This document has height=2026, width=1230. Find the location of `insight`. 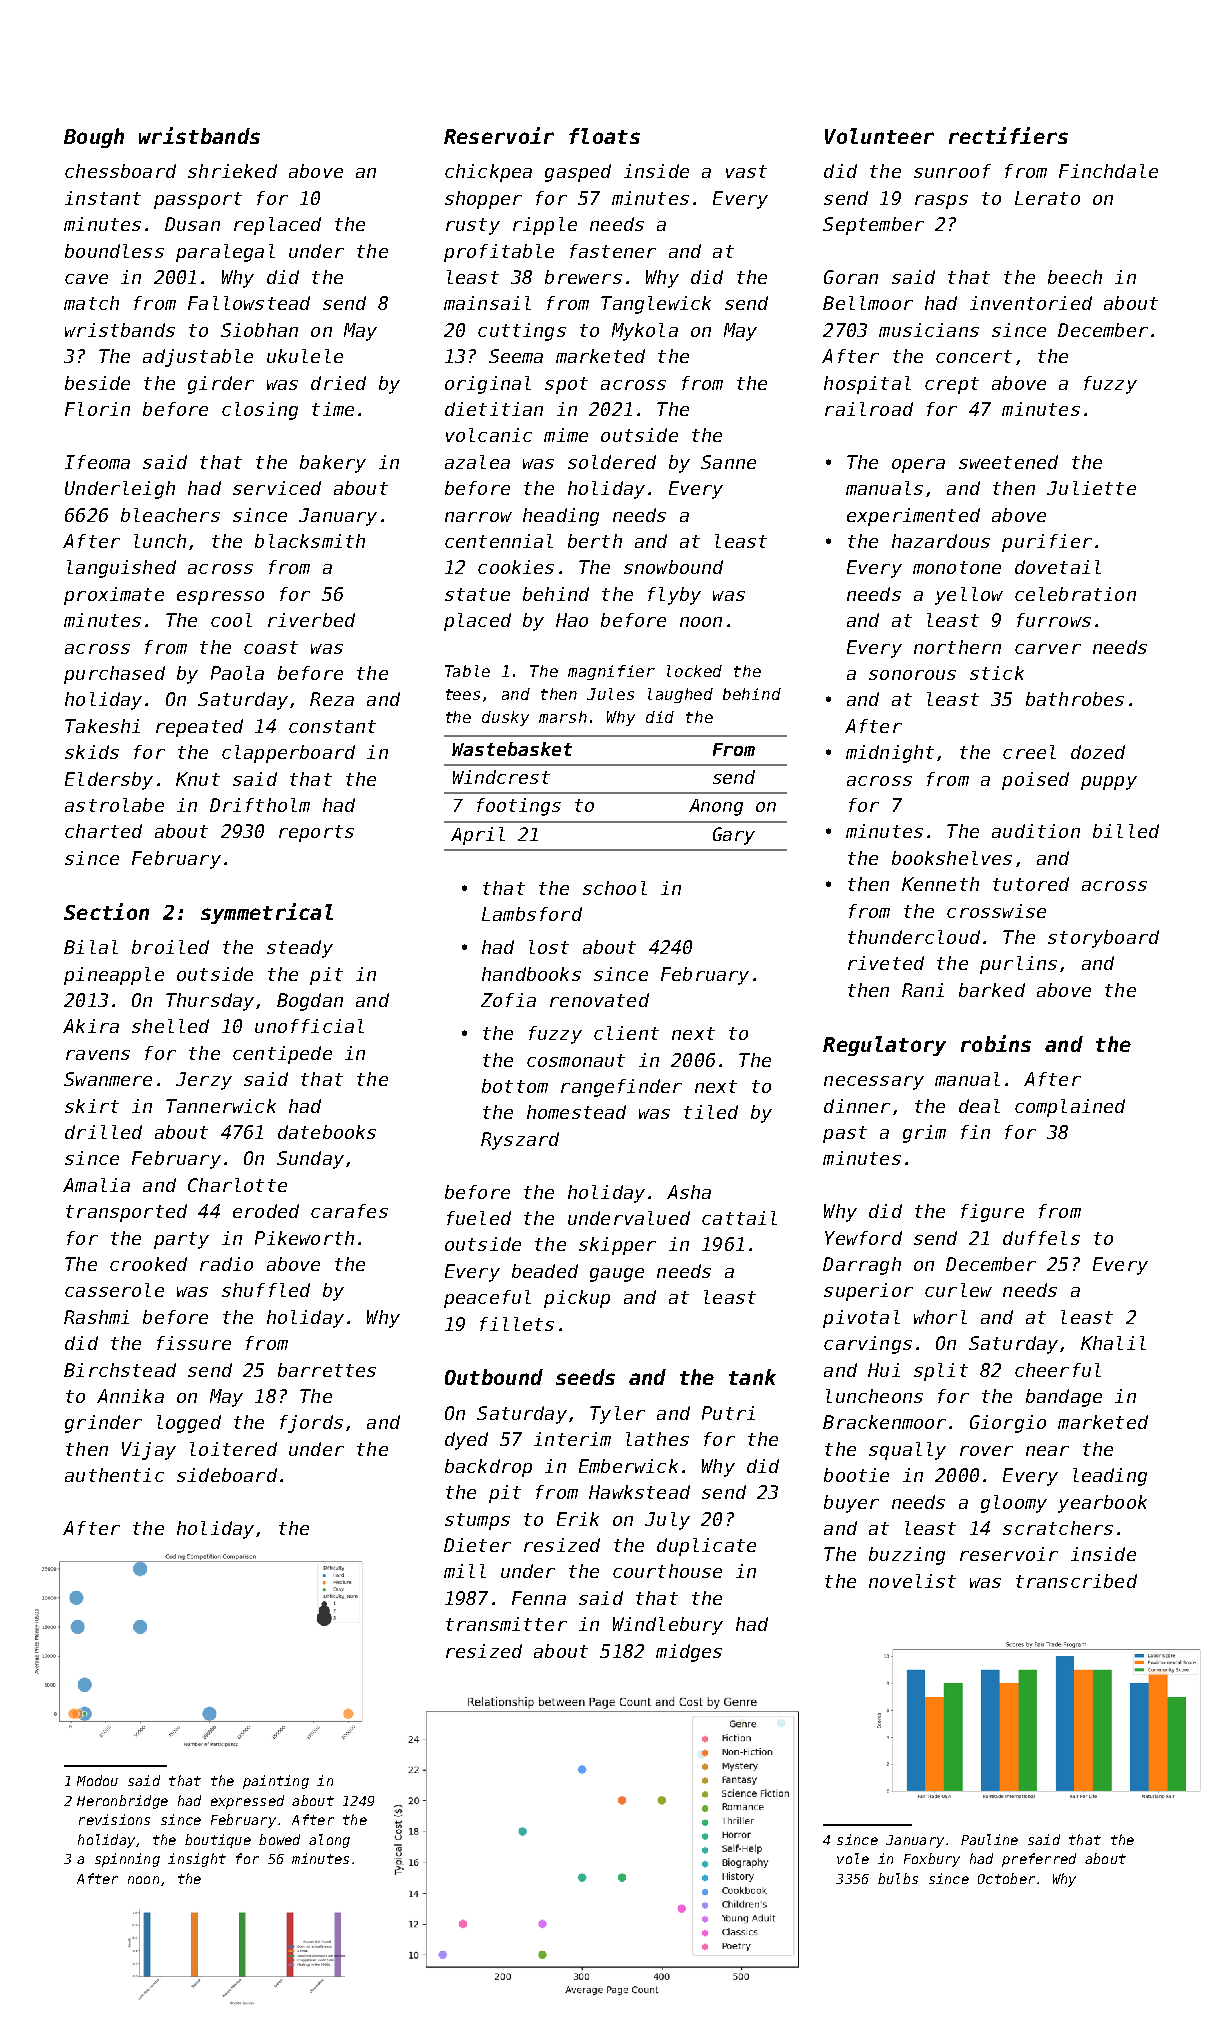

insight is located at coordinates (197, 1860).
